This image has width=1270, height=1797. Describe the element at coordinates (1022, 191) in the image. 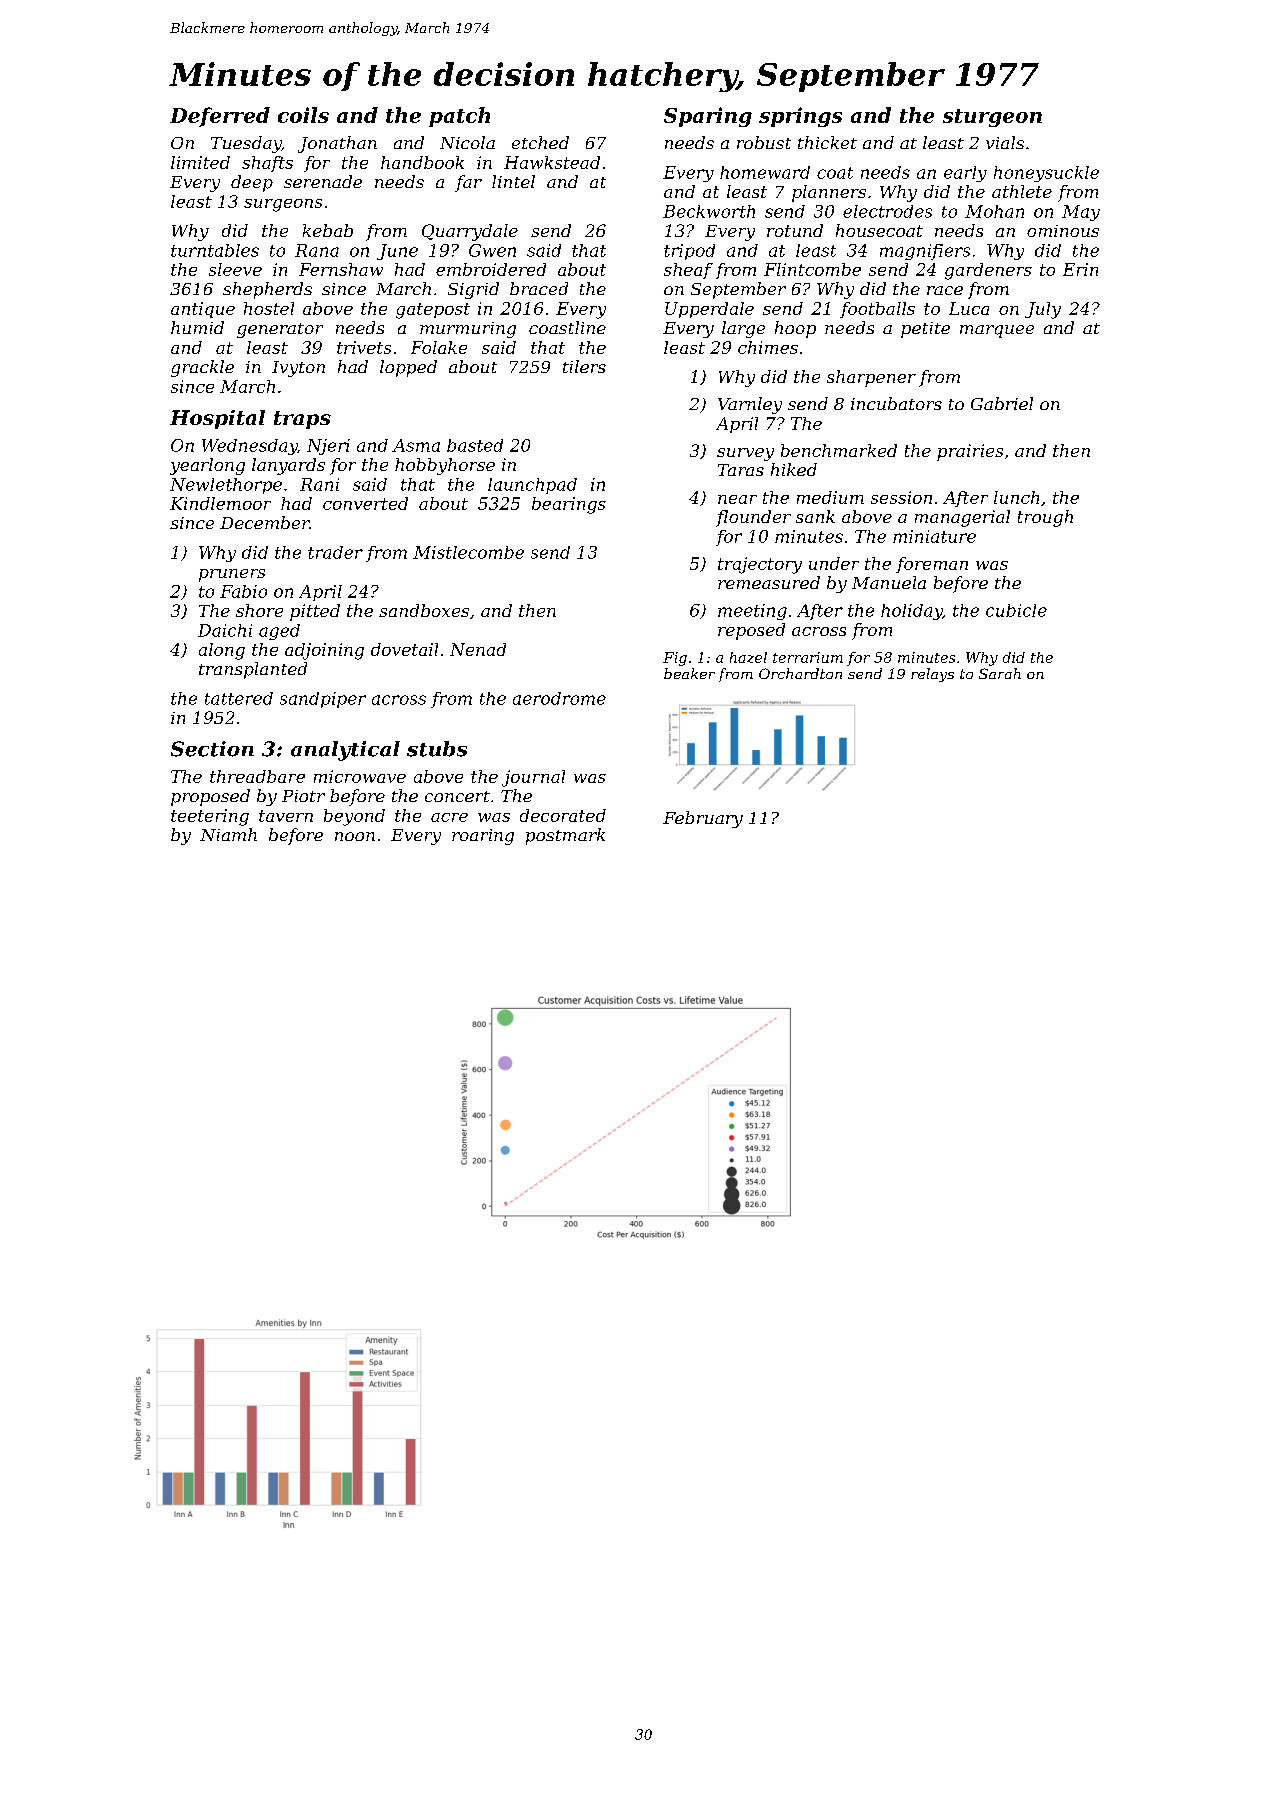

I see `athlete` at that location.
